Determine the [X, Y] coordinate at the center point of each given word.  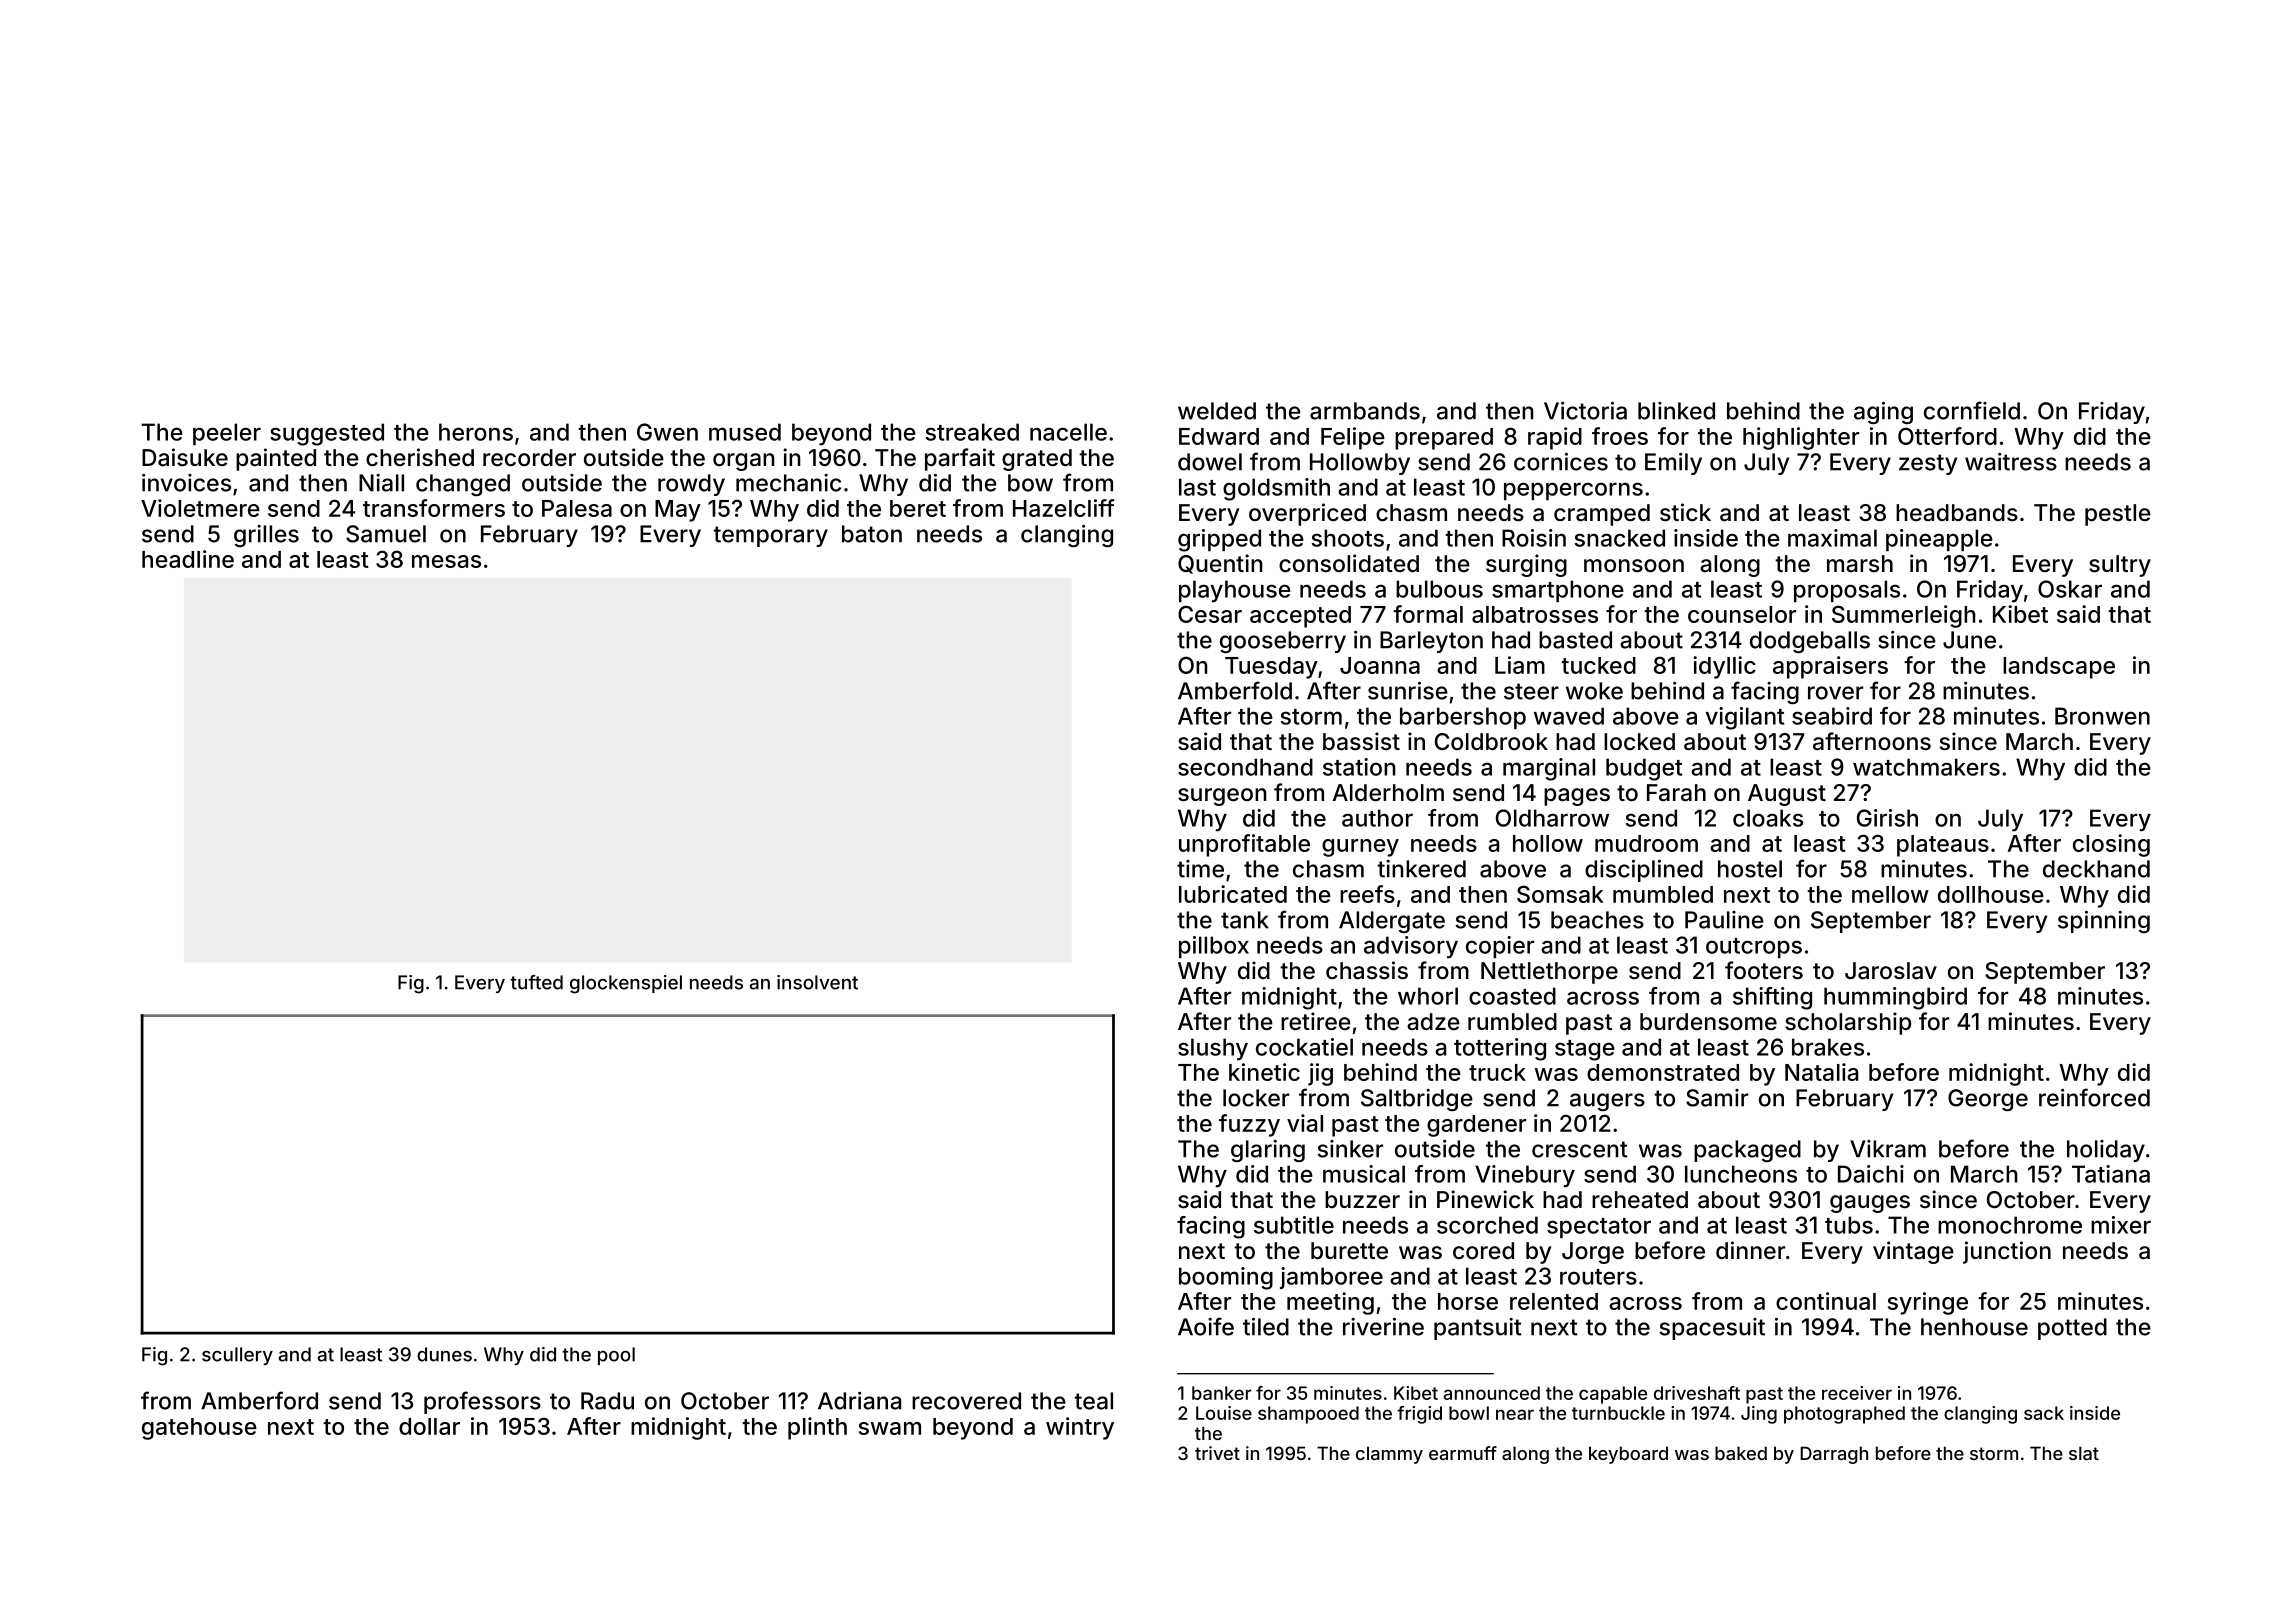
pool [616, 1356]
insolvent [817, 982]
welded [1217, 411]
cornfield [1972, 410]
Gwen [667, 432]
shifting [1772, 998]
